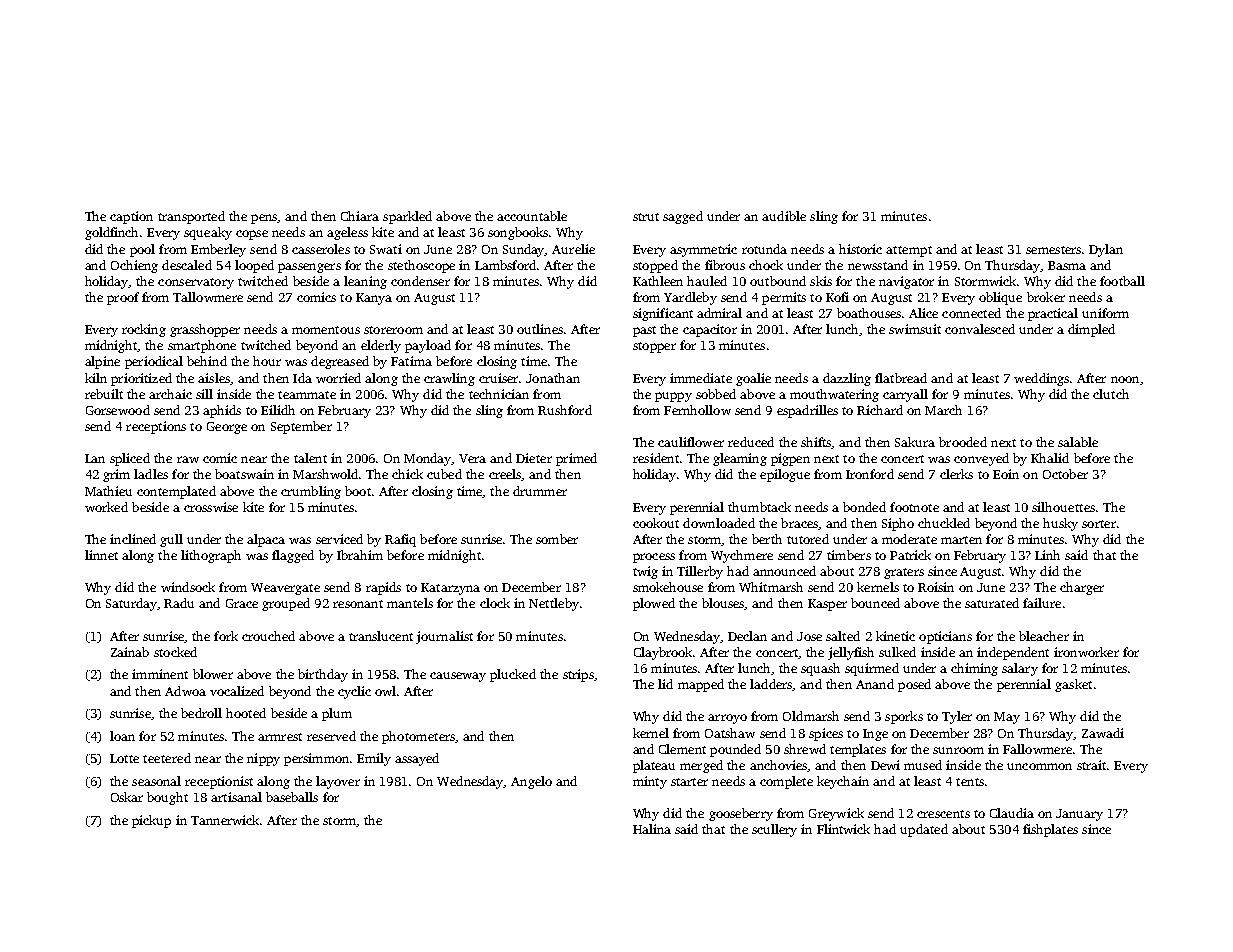 Image resolution: width=1233 pixels, height=952 pixels. Describe the element at coordinates (901, 378) in the screenshot. I see `flatbread` at that location.
